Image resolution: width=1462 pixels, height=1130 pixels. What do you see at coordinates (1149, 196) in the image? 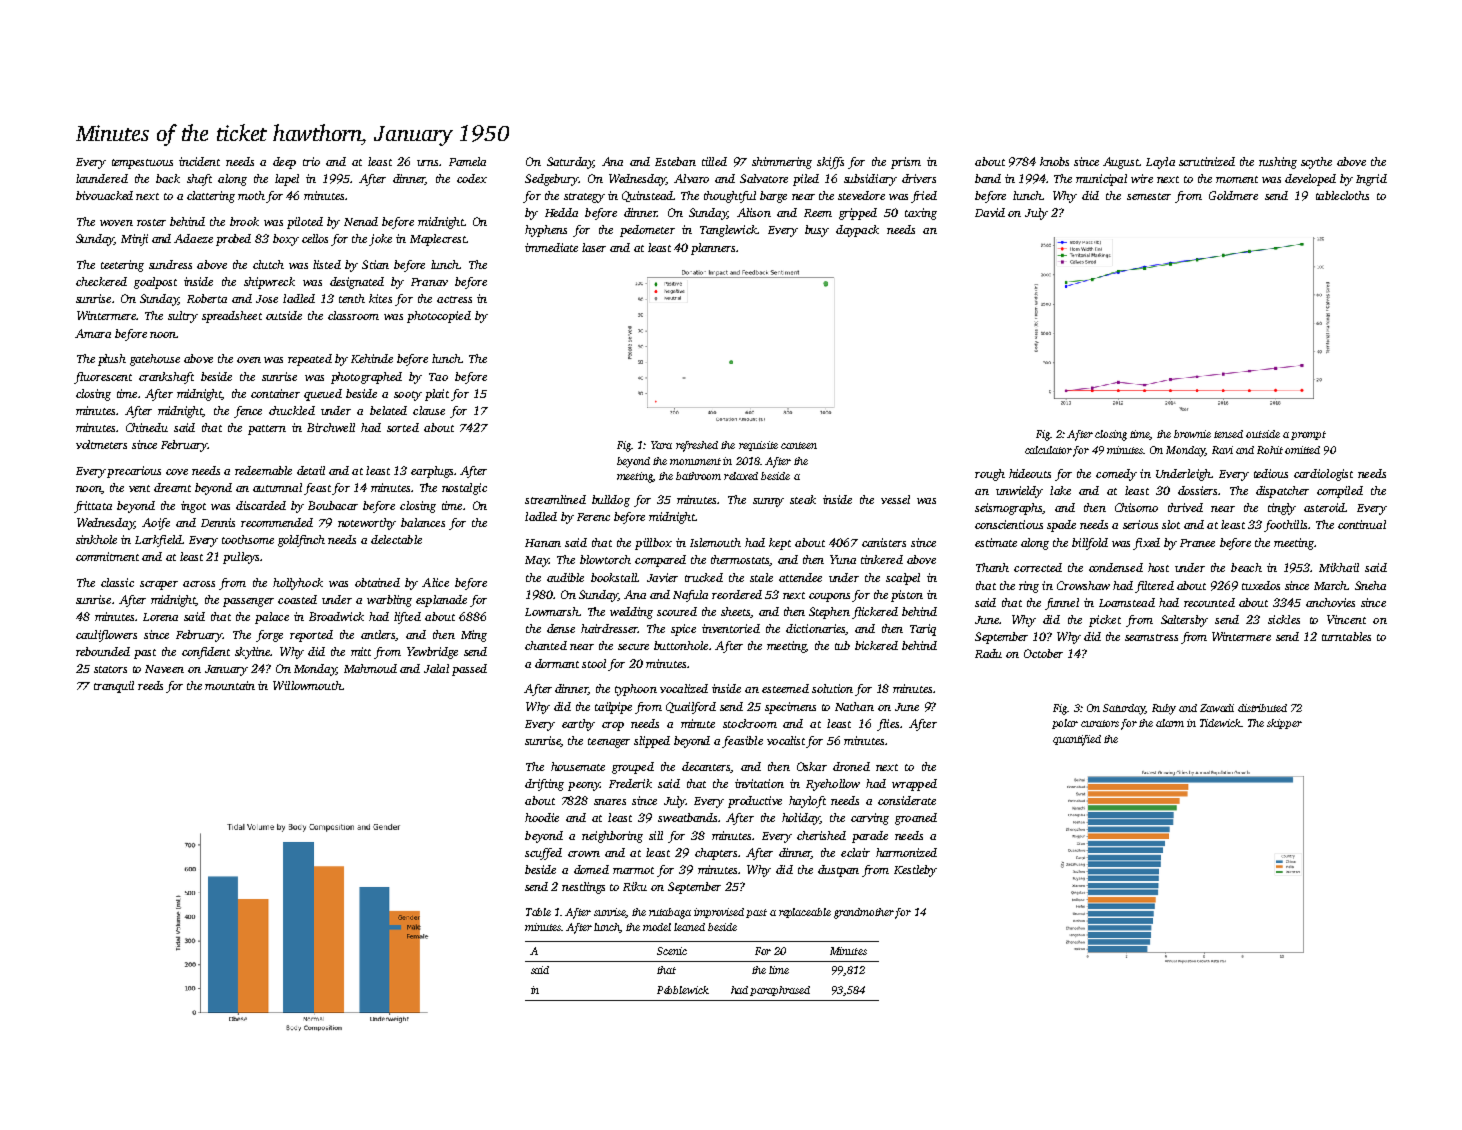
I see `semester` at bounding box center [1149, 196].
